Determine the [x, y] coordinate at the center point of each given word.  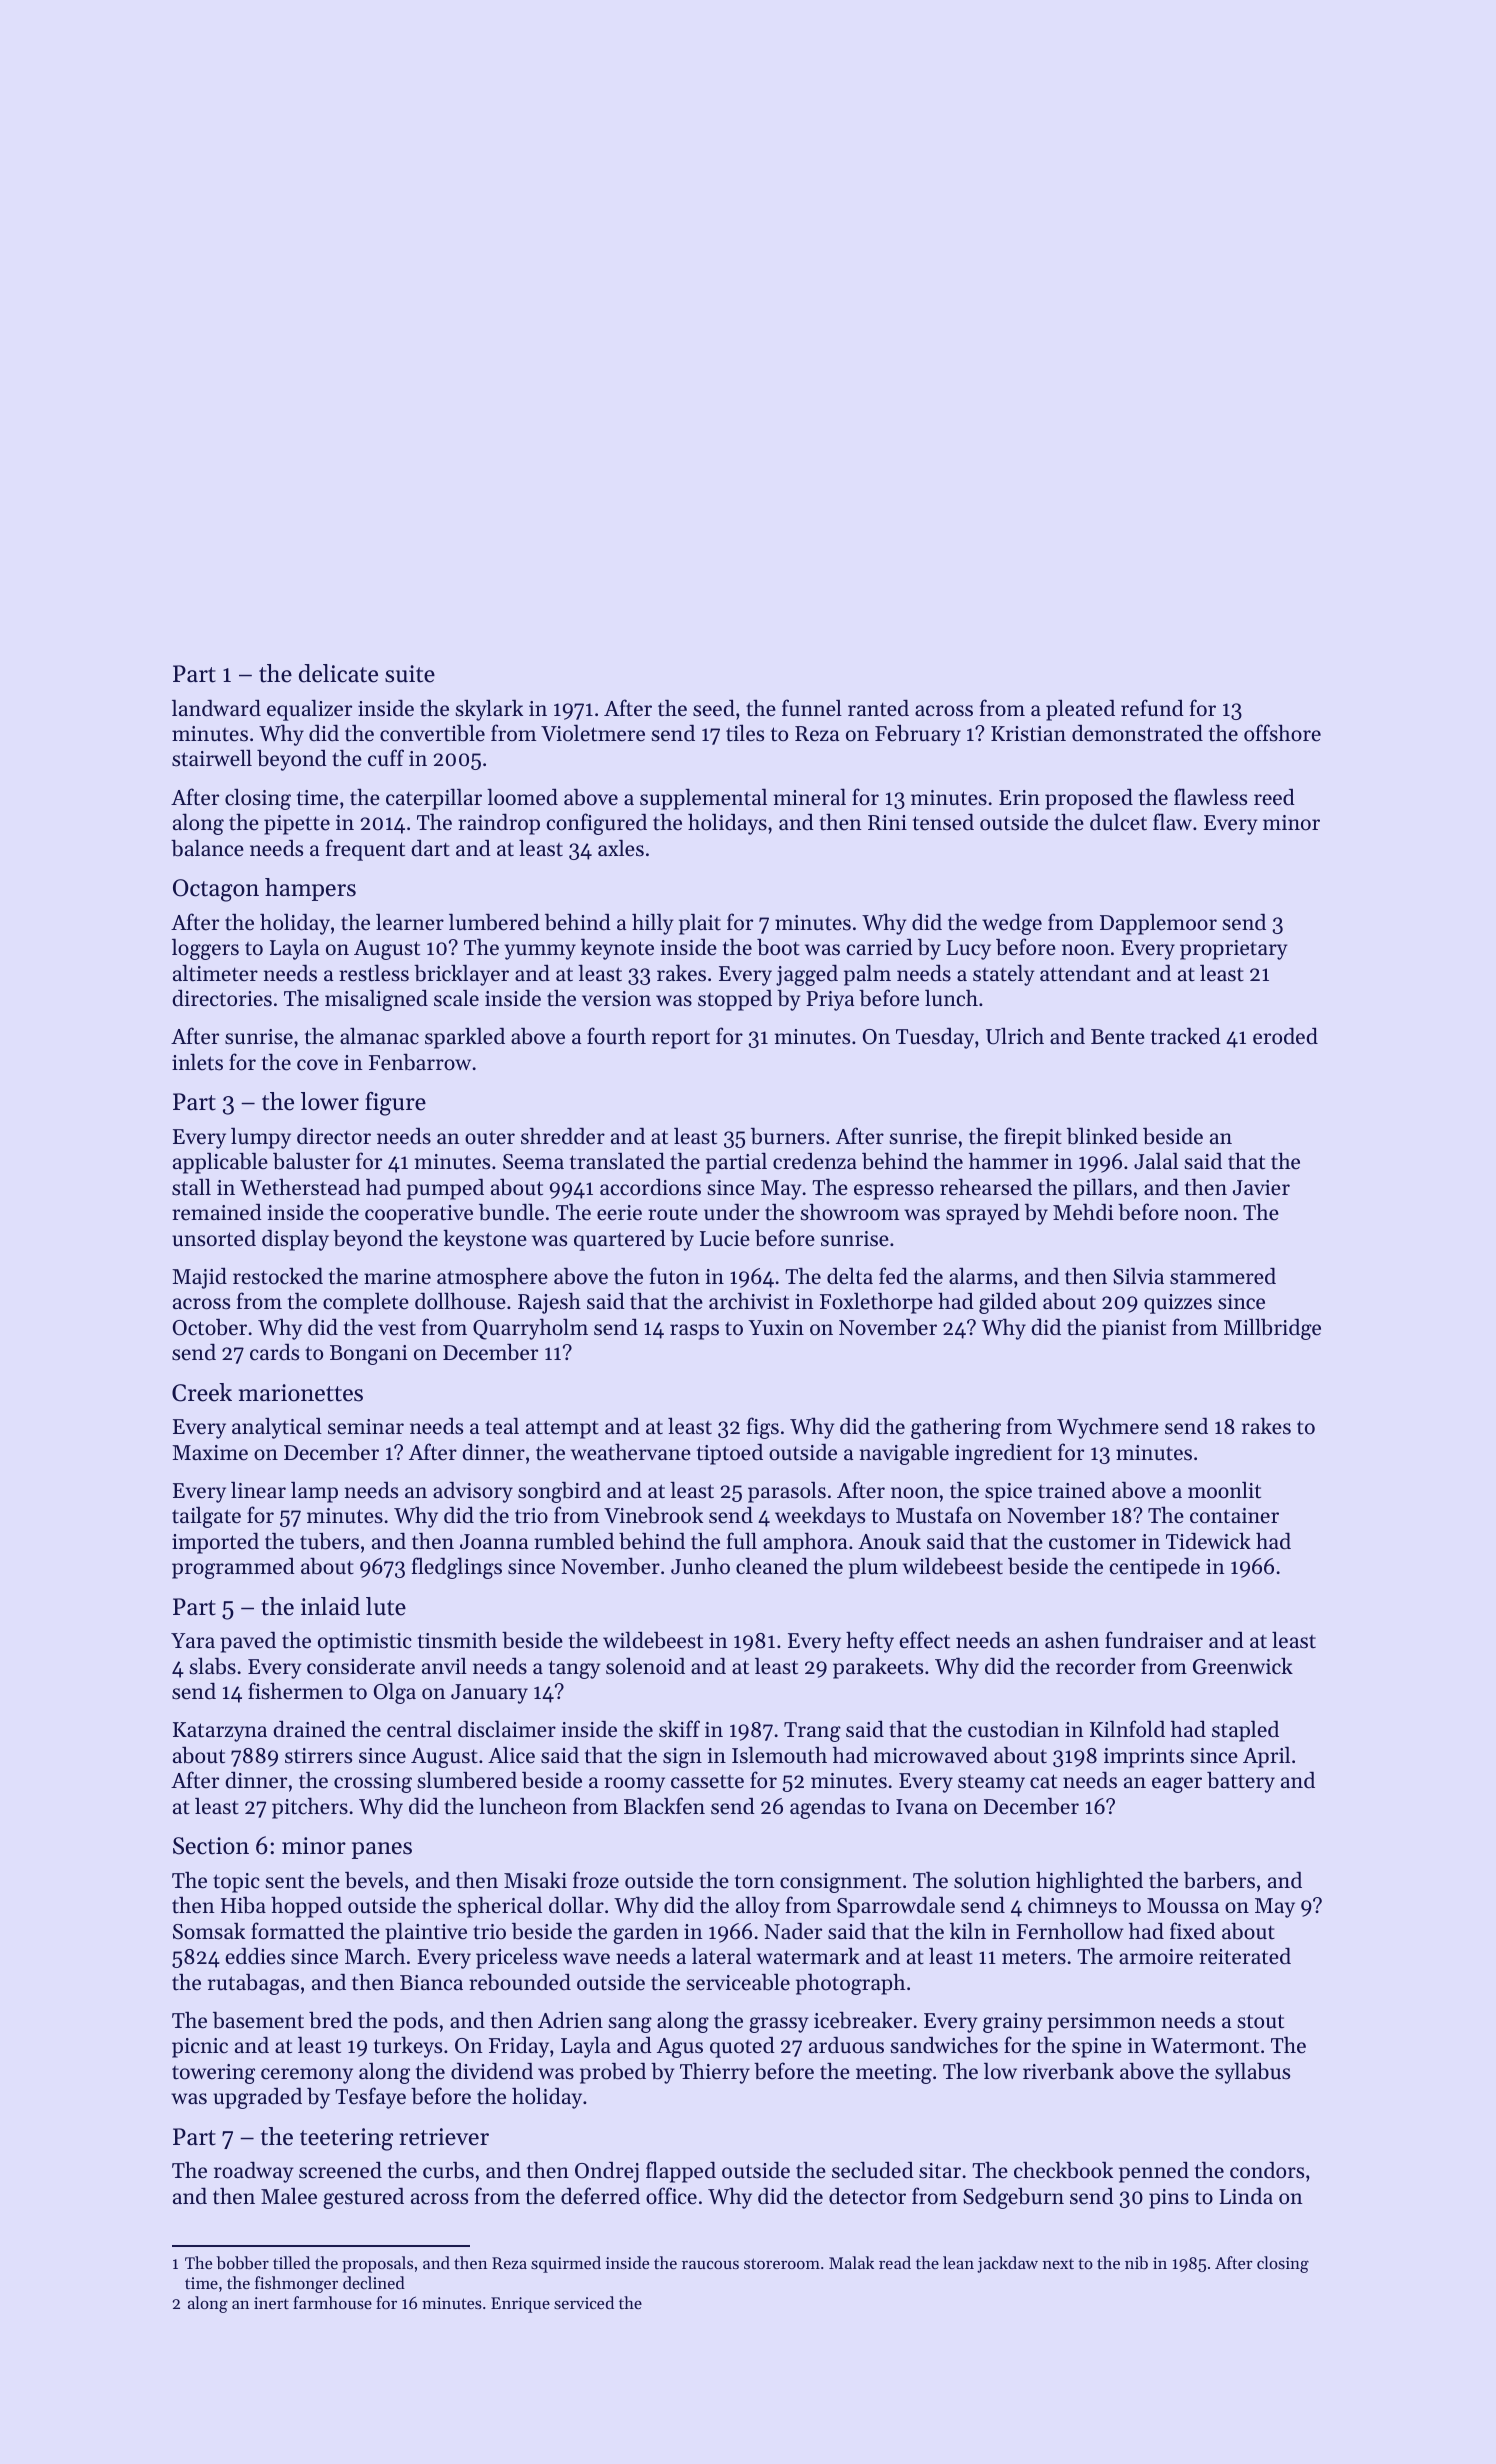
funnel [812, 708]
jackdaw [1007, 2264]
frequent [365, 850]
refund [1152, 708]
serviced [584, 2302]
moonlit [1224, 1490]
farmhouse [332, 2302]
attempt [562, 1429]
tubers [329, 1541]
